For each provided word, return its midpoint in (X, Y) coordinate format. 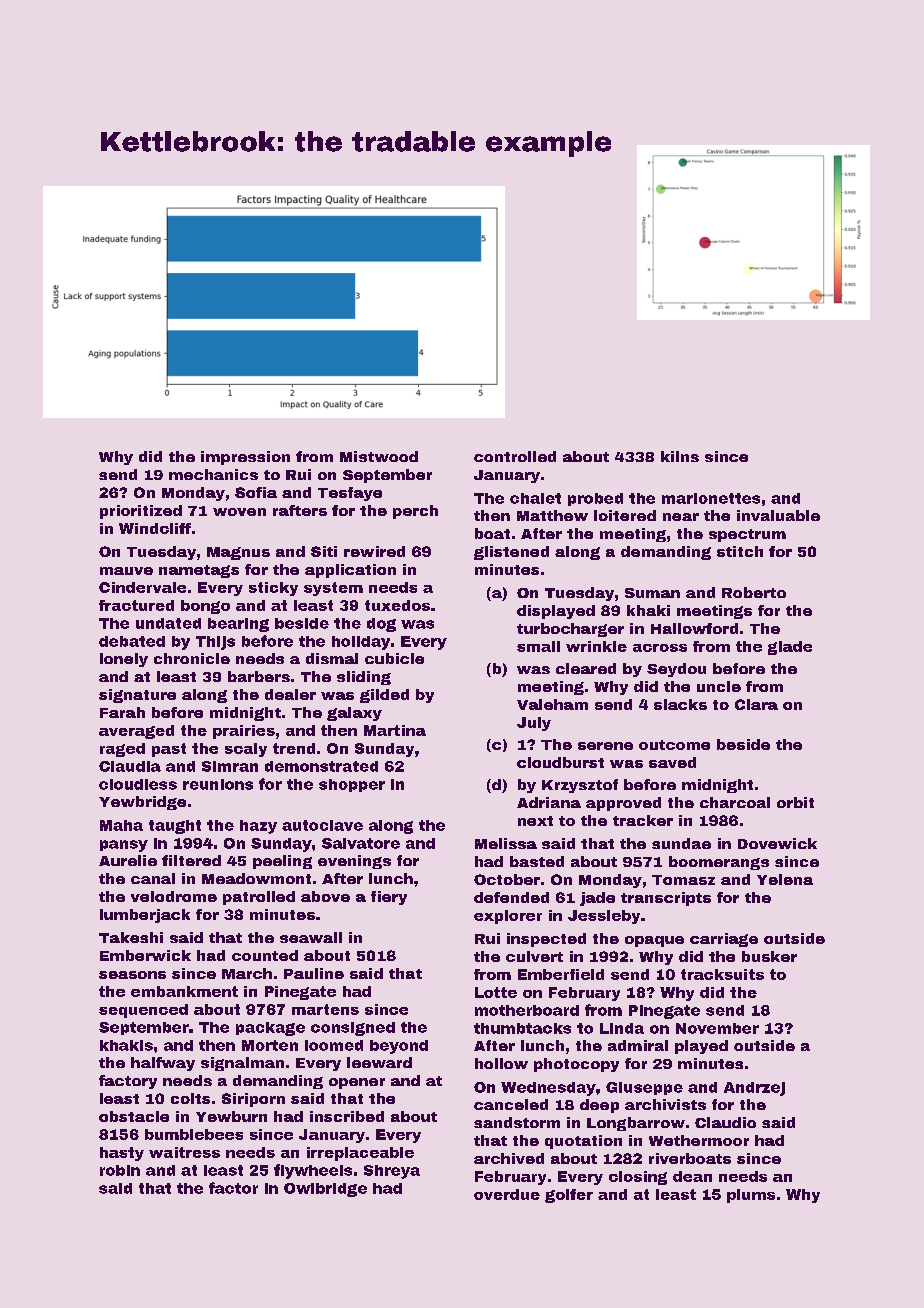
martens (325, 1009)
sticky (273, 589)
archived (509, 1158)
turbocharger (570, 630)
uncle (719, 686)
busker (769, 956)
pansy (124, 846)
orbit (795, 802)
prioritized (141, 512)
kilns (680, 456)
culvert (534, 956)
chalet (535, 498)
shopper (352, 785)
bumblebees (194, 1134)
